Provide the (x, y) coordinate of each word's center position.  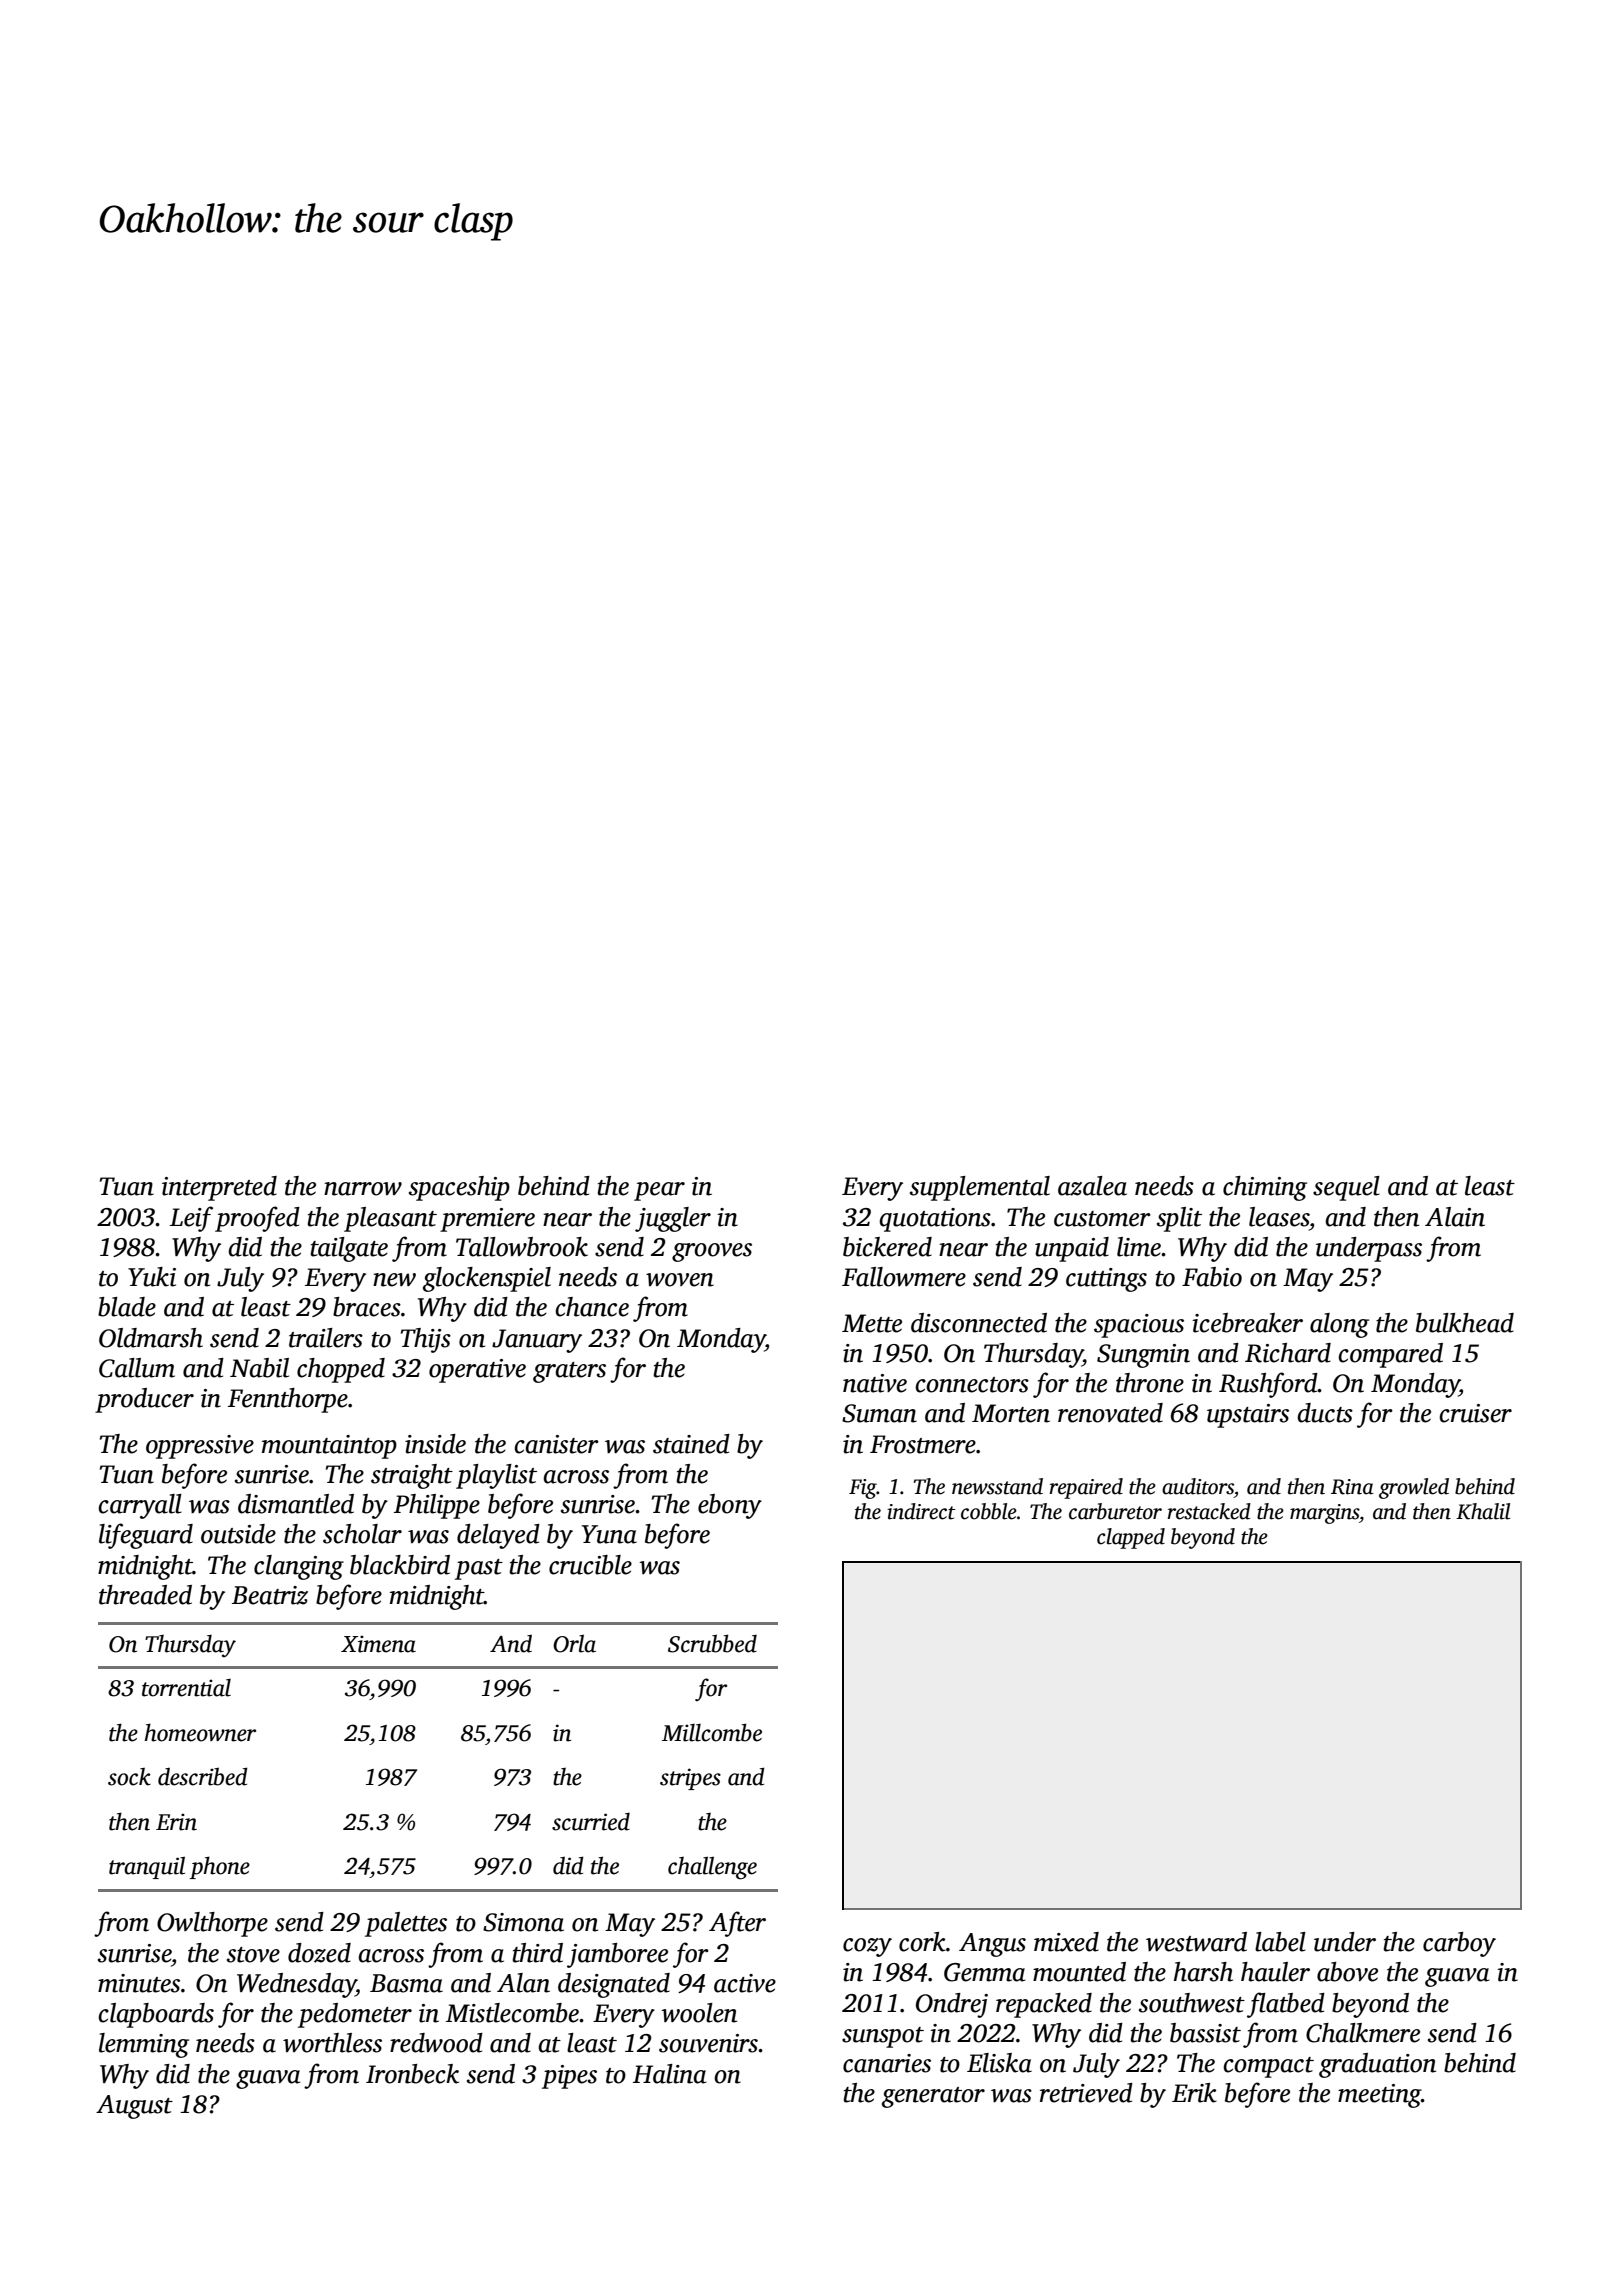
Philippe (437, 1506)
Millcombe (712, 1732)
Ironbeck (412, 2074)
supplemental (980, 1188)
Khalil (1483, 1511)
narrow (363, 1189)
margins (1324, 1514)
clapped (1131, 1538)
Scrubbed (712, 1643)
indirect (921, 1511)
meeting (1379, 2096)
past (479, 1569)
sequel (1346, 1188)
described (203, 1776)
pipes (569, 2077)
